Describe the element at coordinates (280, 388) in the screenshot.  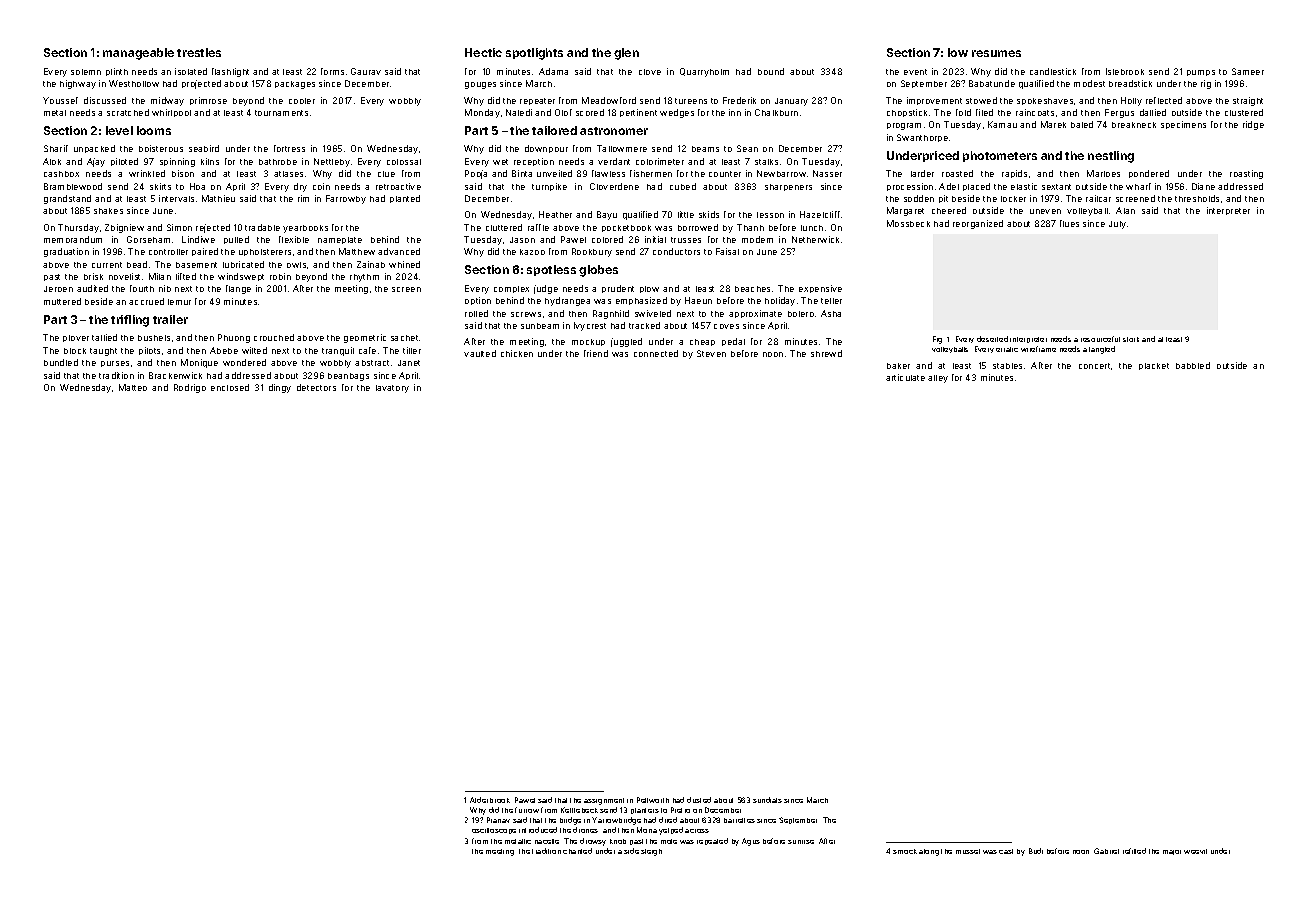
I see `dingy` at that location.
